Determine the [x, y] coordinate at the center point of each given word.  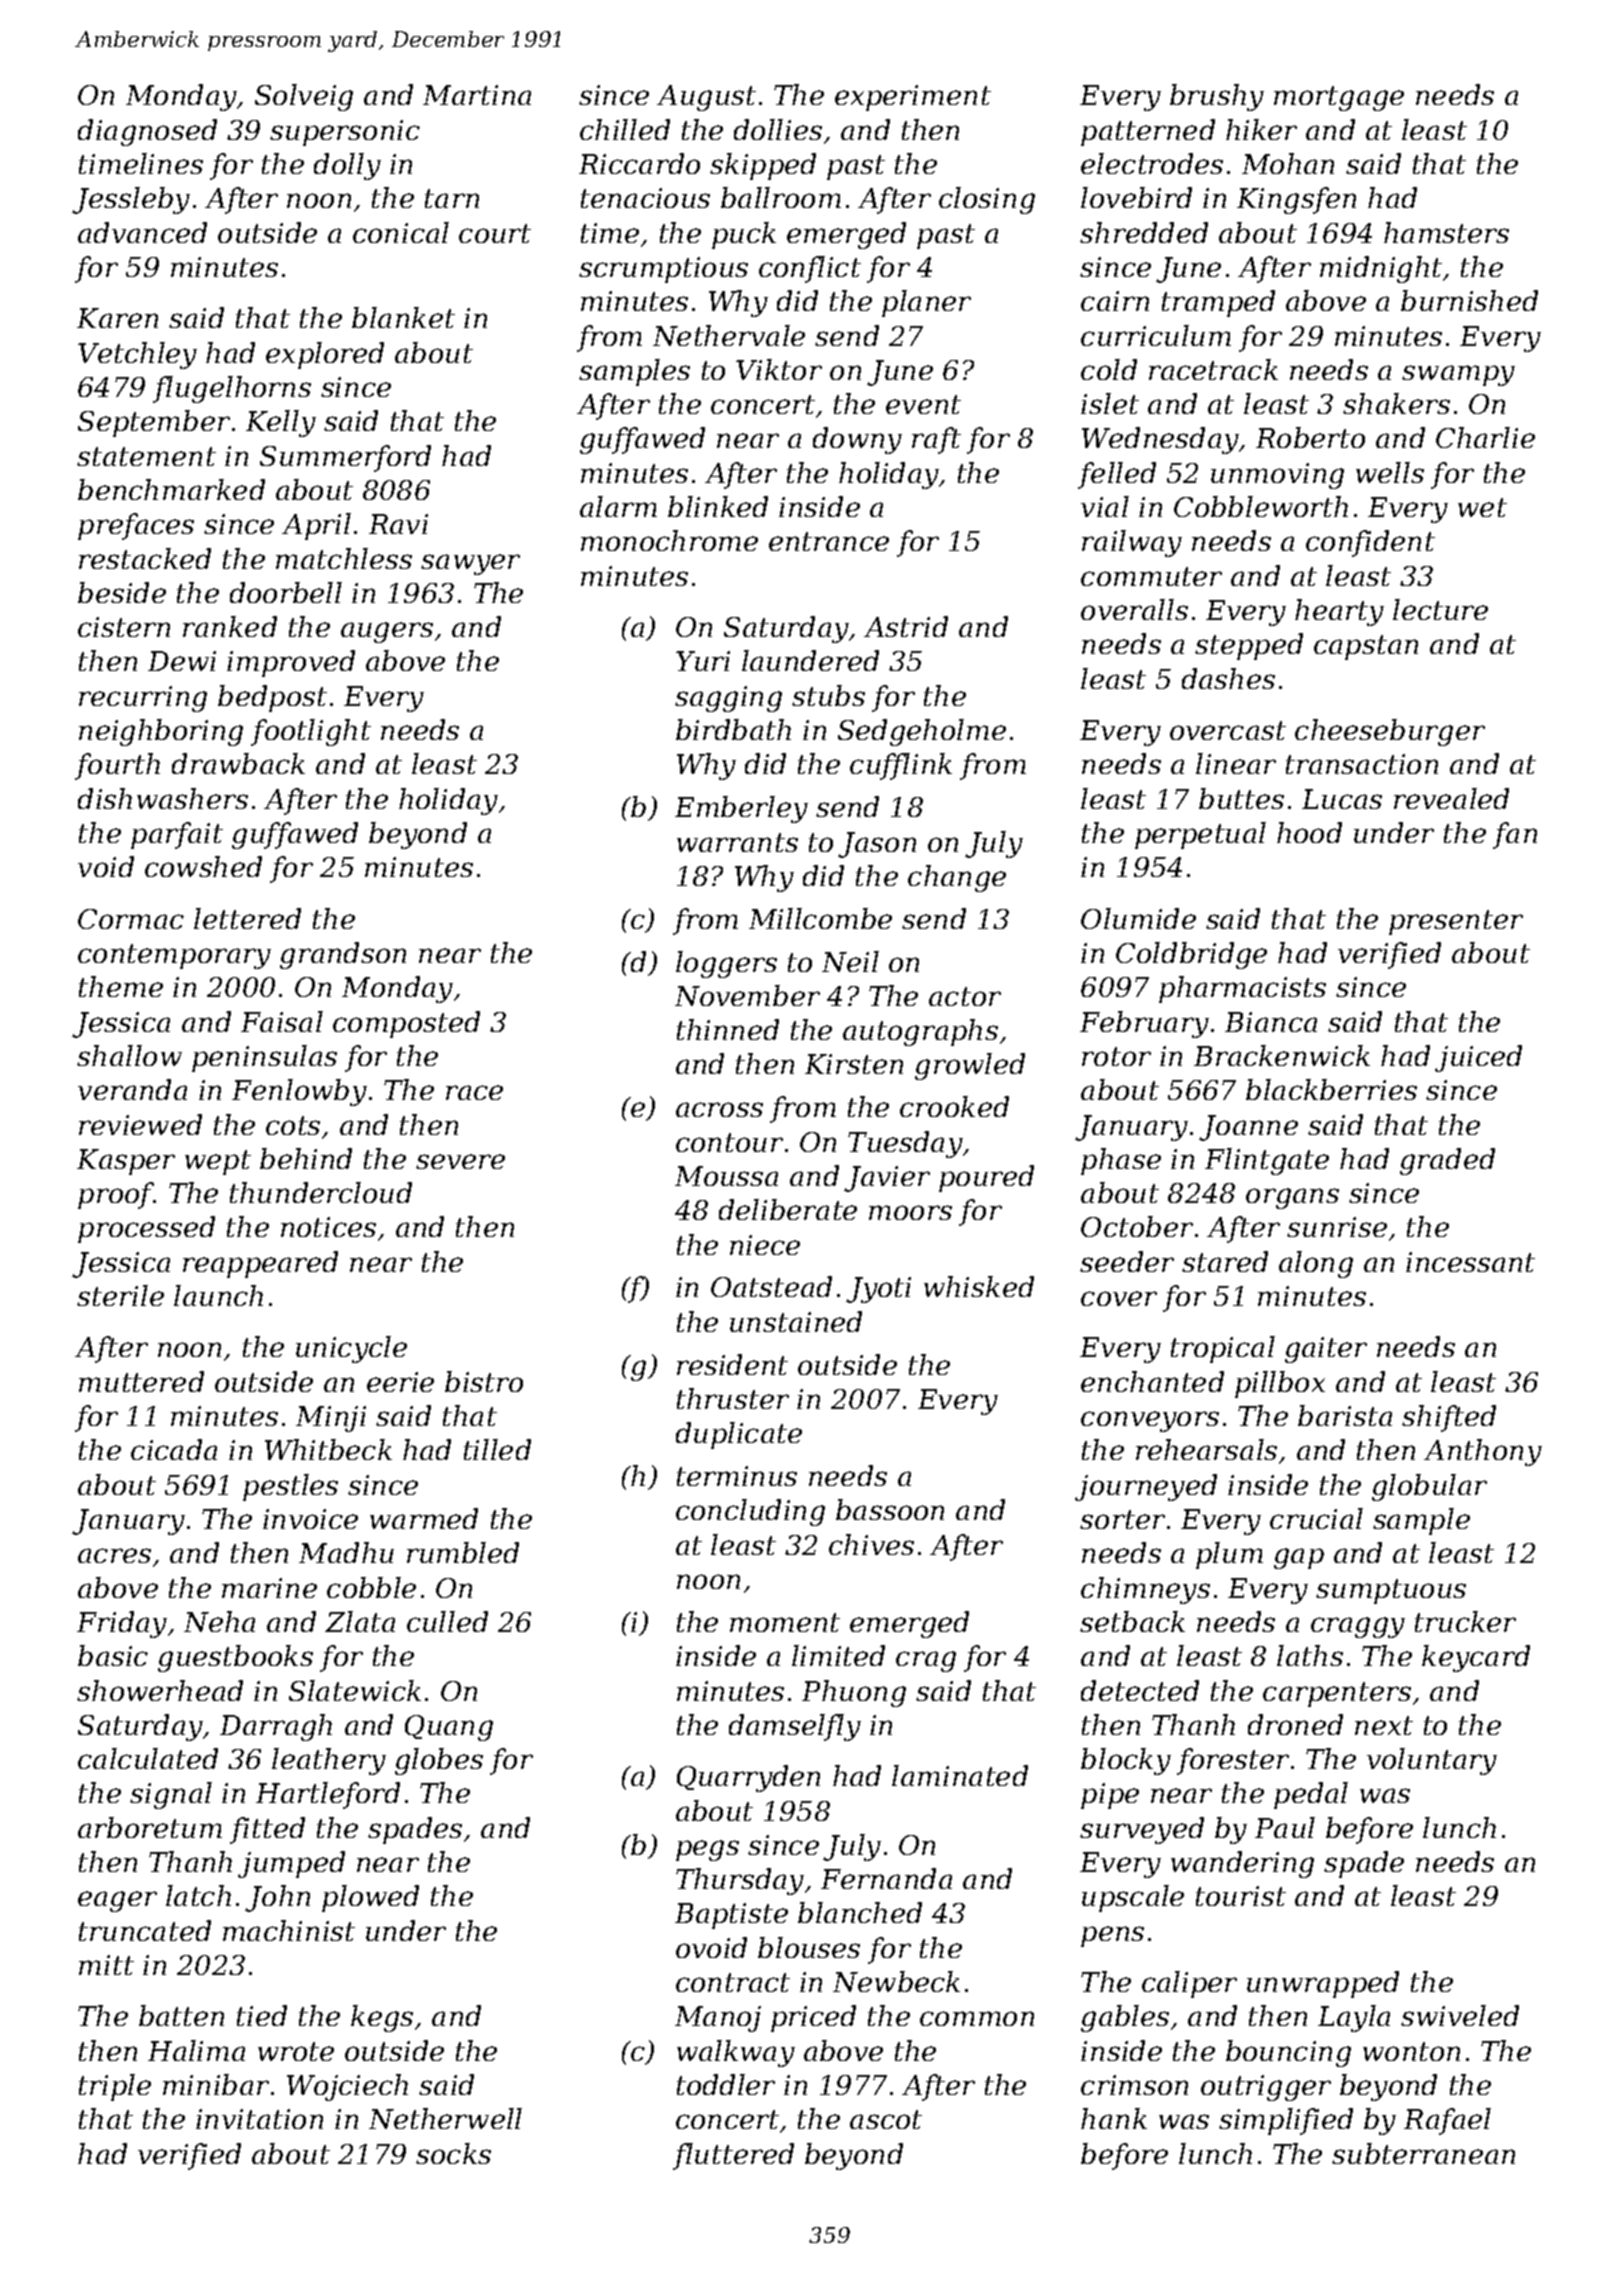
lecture [1440, 609]
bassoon [890, 1509]
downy [857, 440]
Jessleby [131, 200]
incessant [1470, 1262]
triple [115, 2087]
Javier [887, 1179]
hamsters [1446, 232]
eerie [400, 1382]
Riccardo [639, 163]
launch [218, 1295]
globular [1429, 1487]
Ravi [398, 524]
